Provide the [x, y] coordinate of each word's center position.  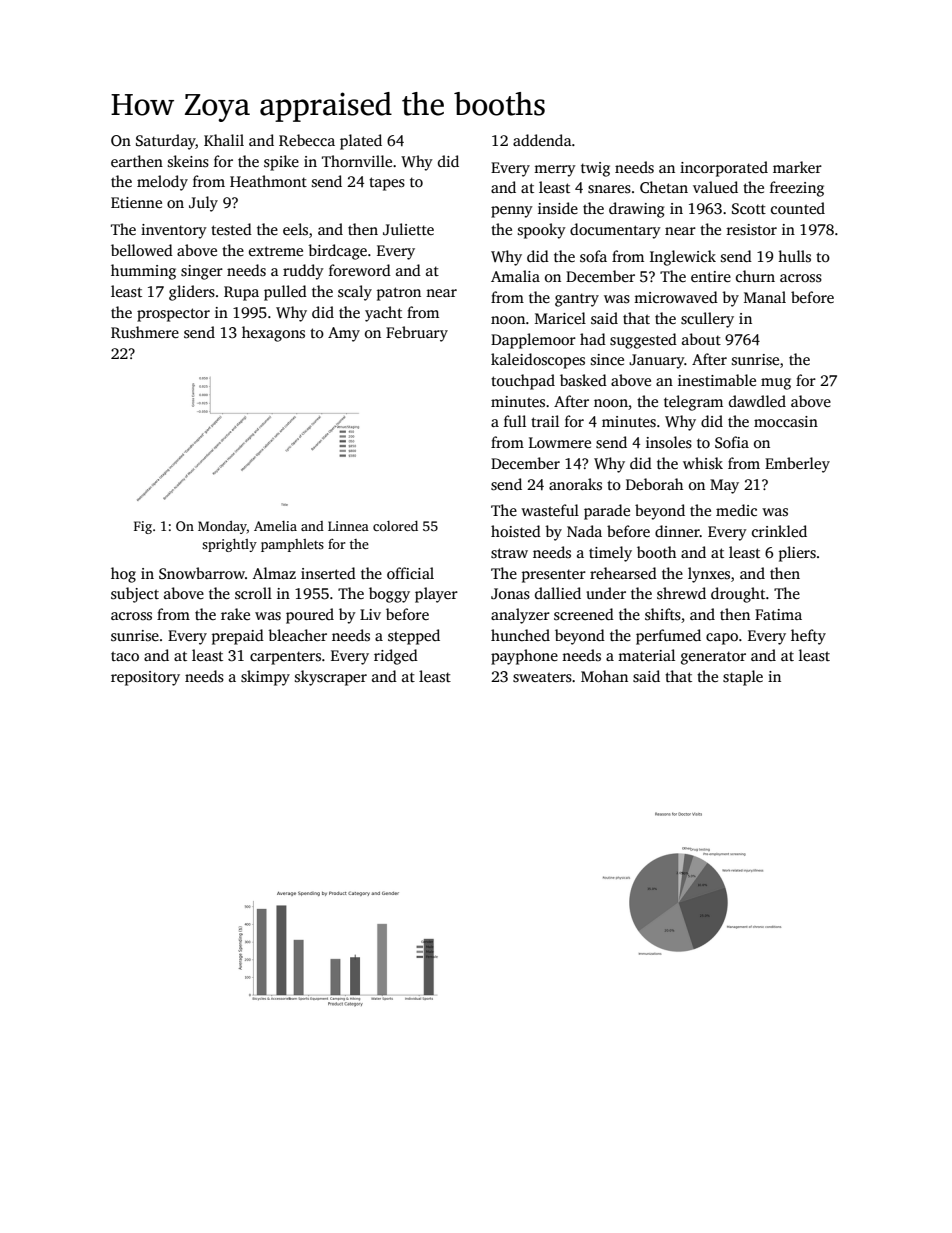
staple [743, 678]
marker [797, 167]
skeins [188, 161]
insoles [669, 442]
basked [583, 380]
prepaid [238, 637]
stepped [414, 637]
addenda [542, 140]
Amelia [275, 526]
